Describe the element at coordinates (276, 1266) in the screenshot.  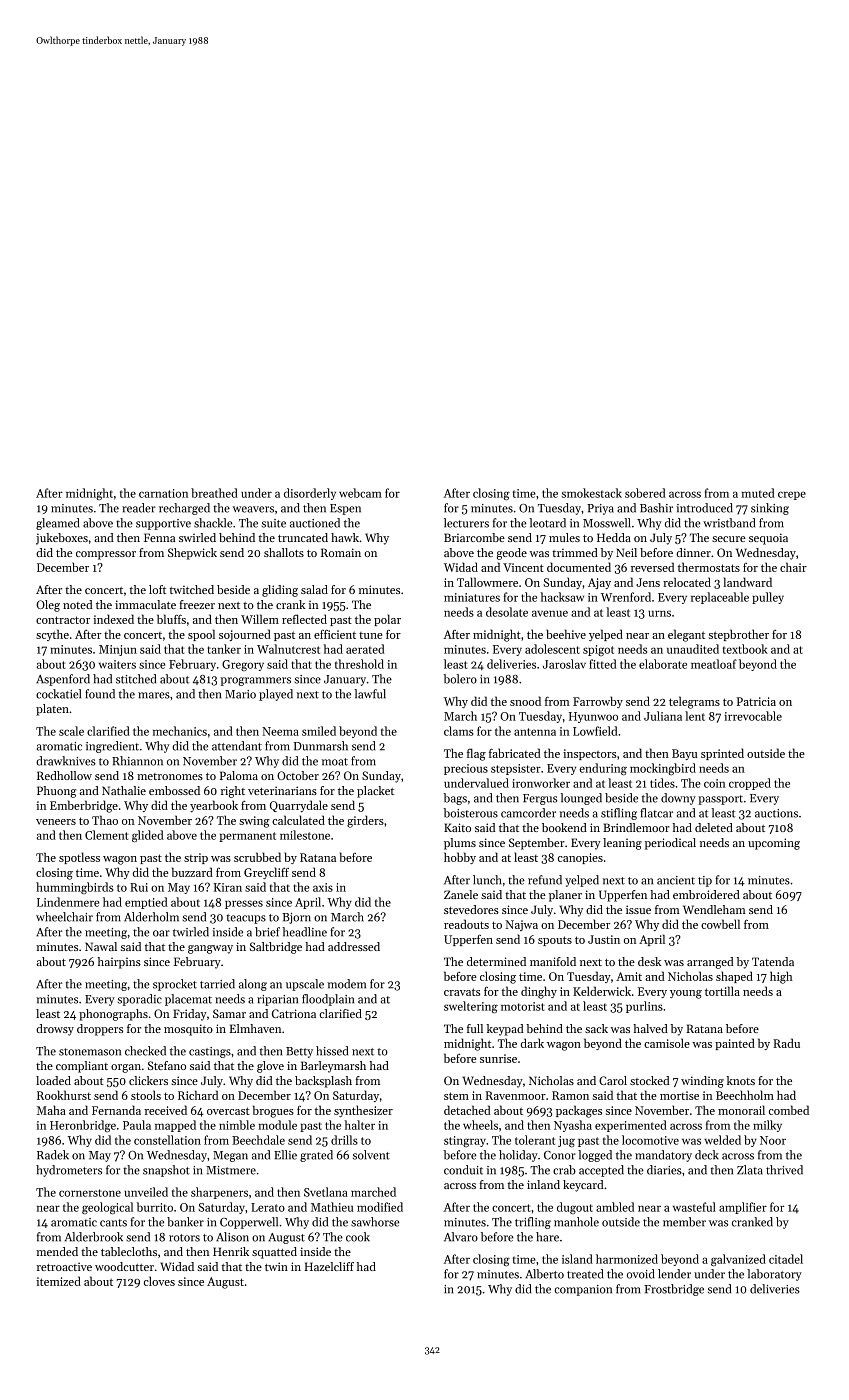
I see `twin` at that location.
